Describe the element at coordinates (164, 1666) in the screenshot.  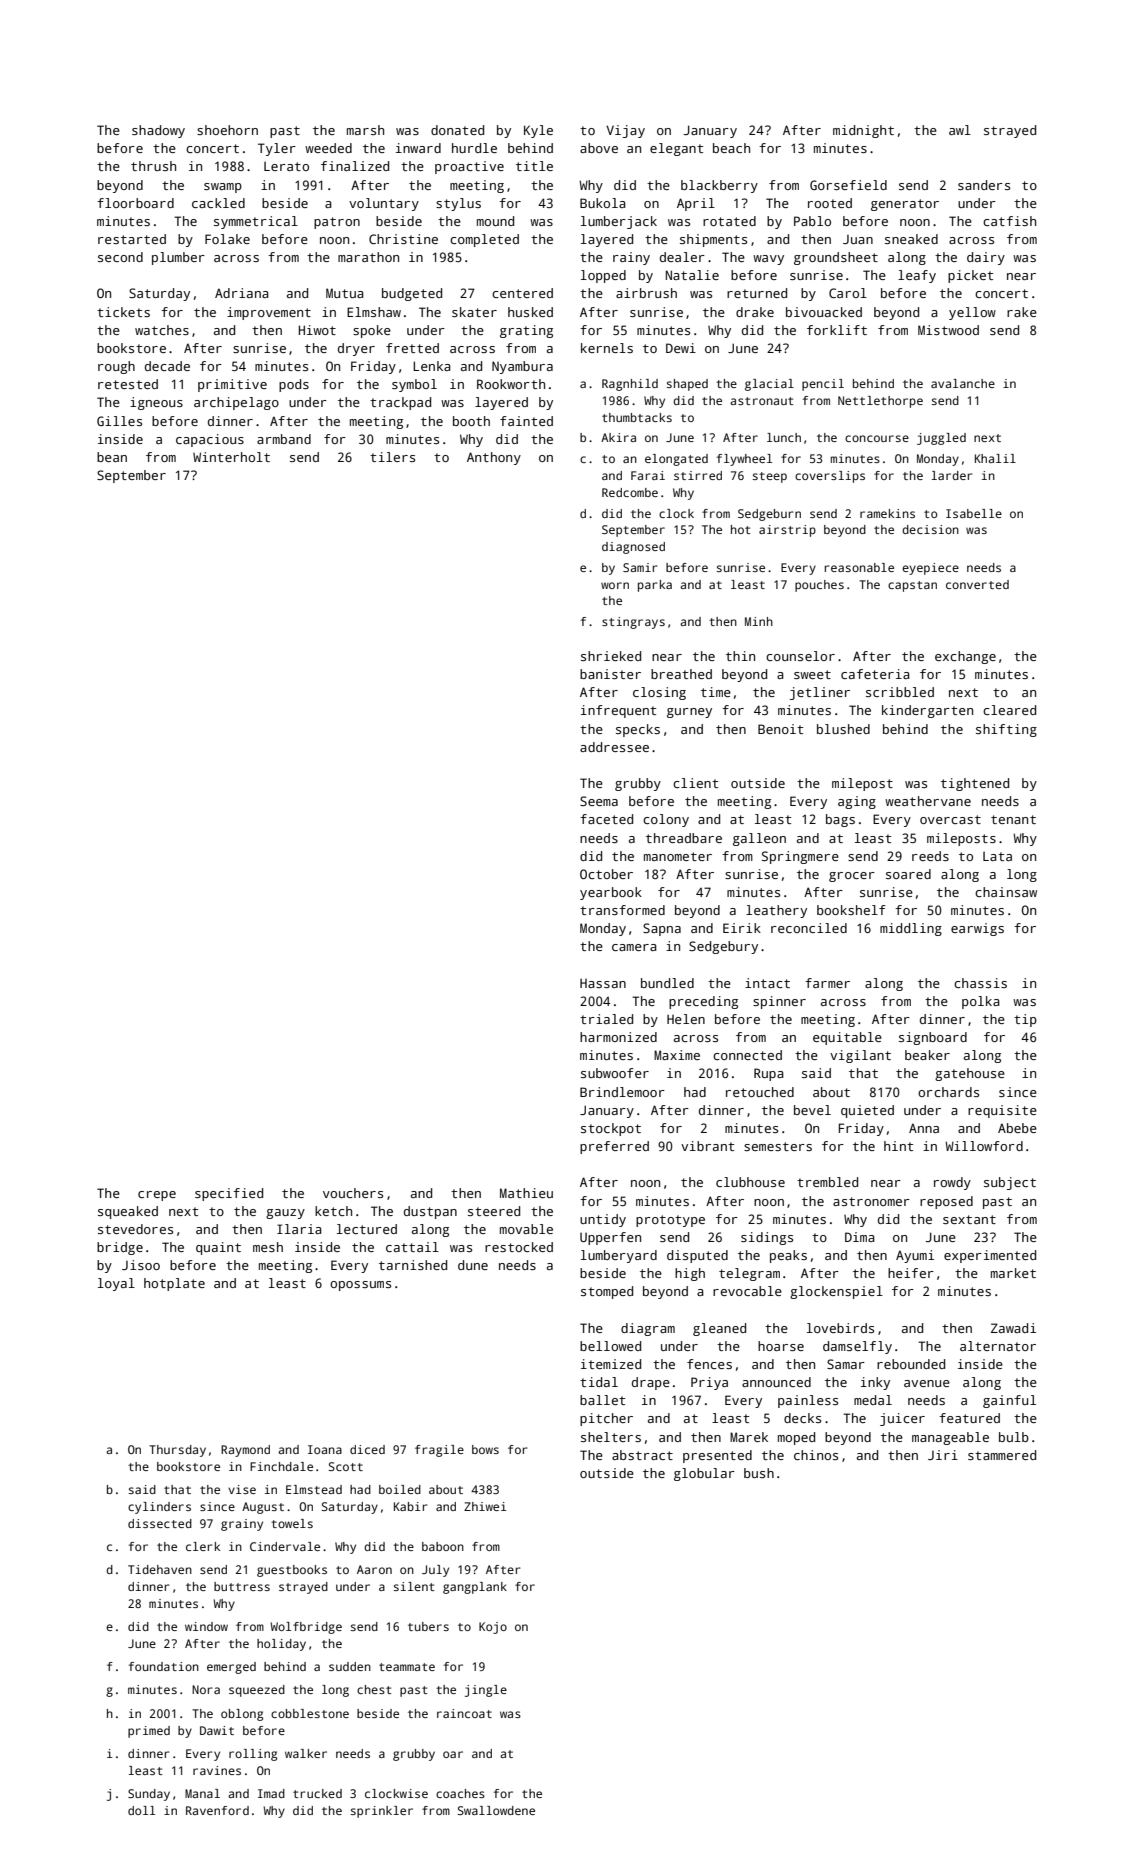
I see `foundation` at that location.
